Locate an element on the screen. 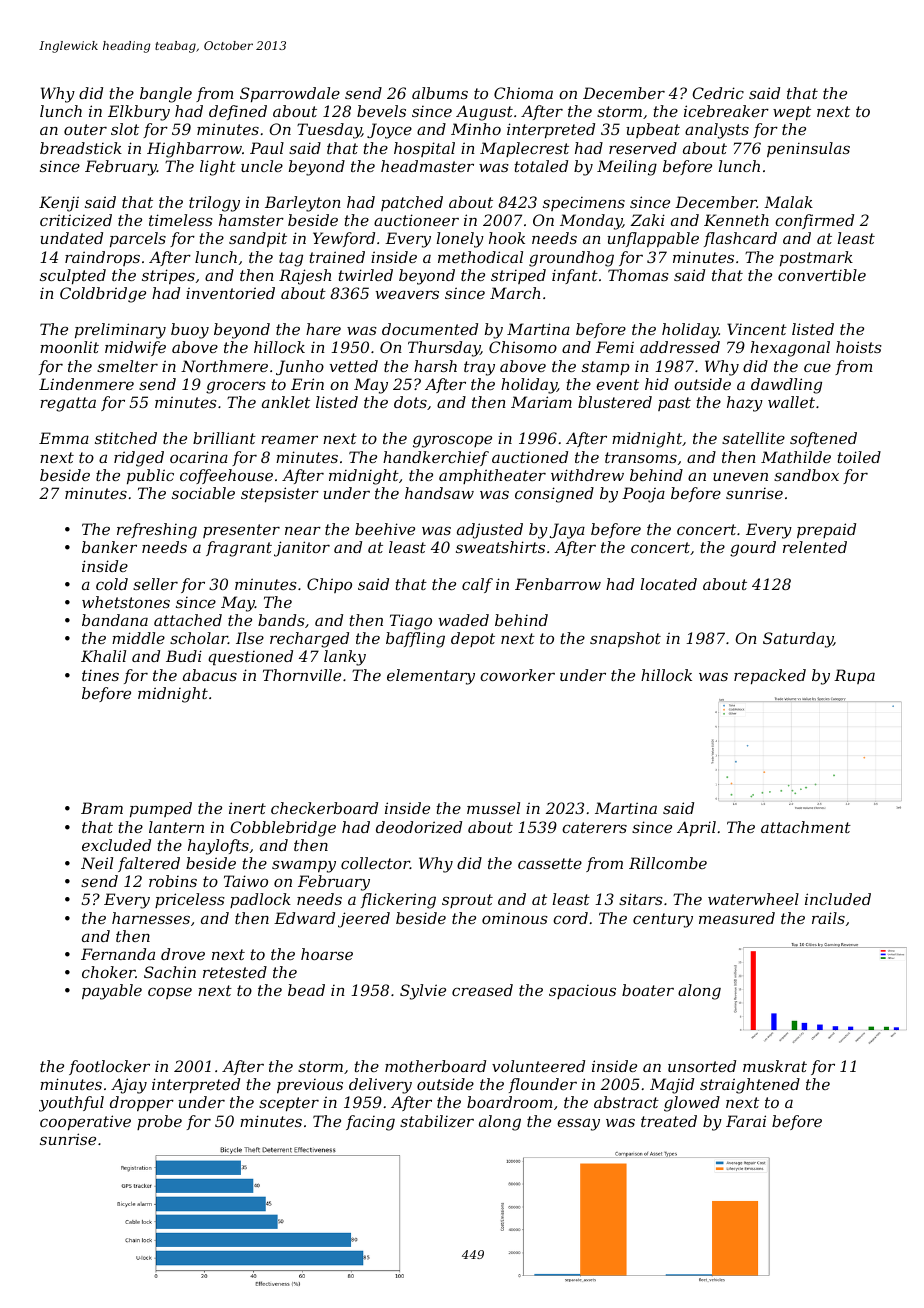 Image resolution: width=924 pixels, height=1308 pixels. cord is located at coordinates (570, 918).
